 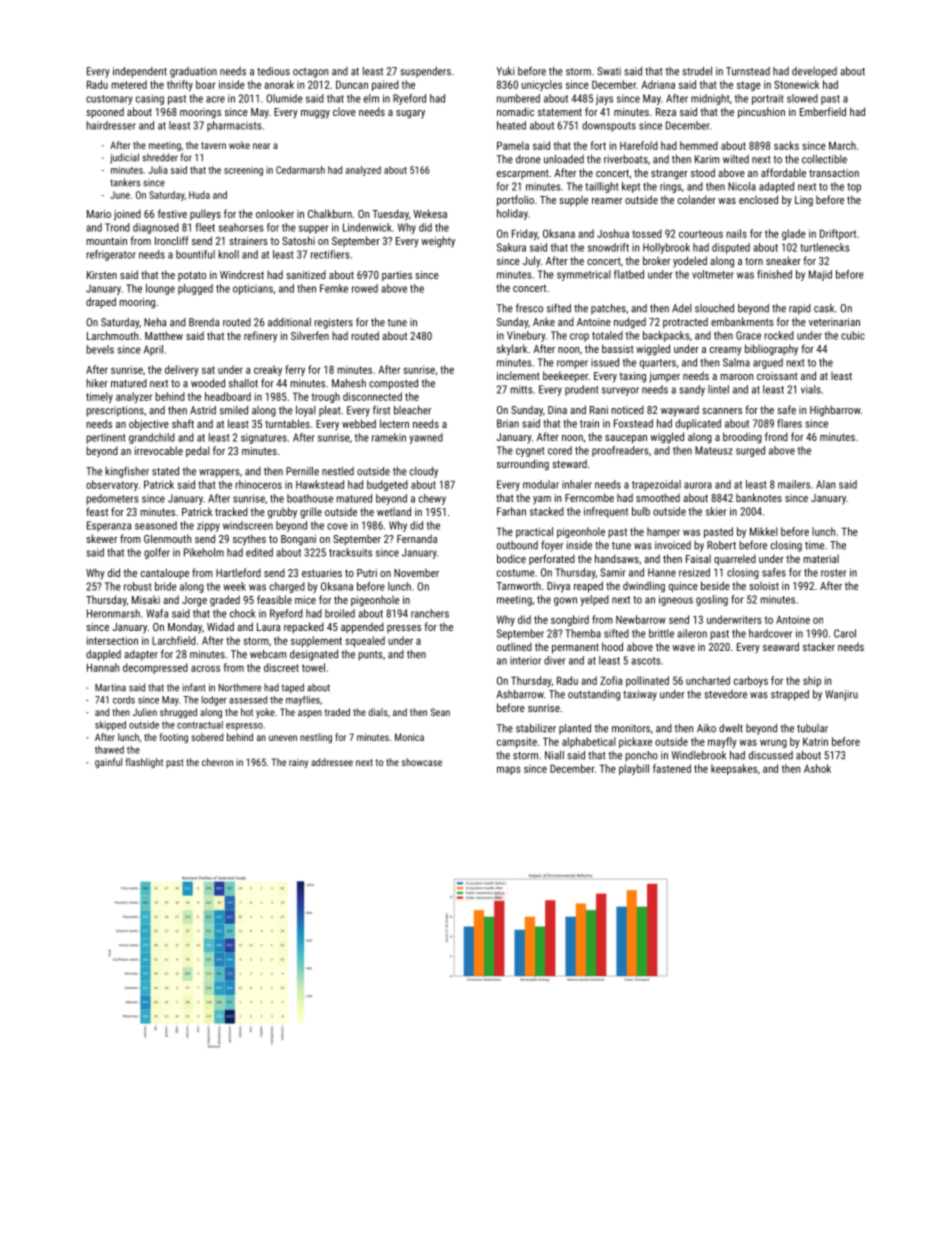 I want to click on Majid, so click(x=820, y=275).
